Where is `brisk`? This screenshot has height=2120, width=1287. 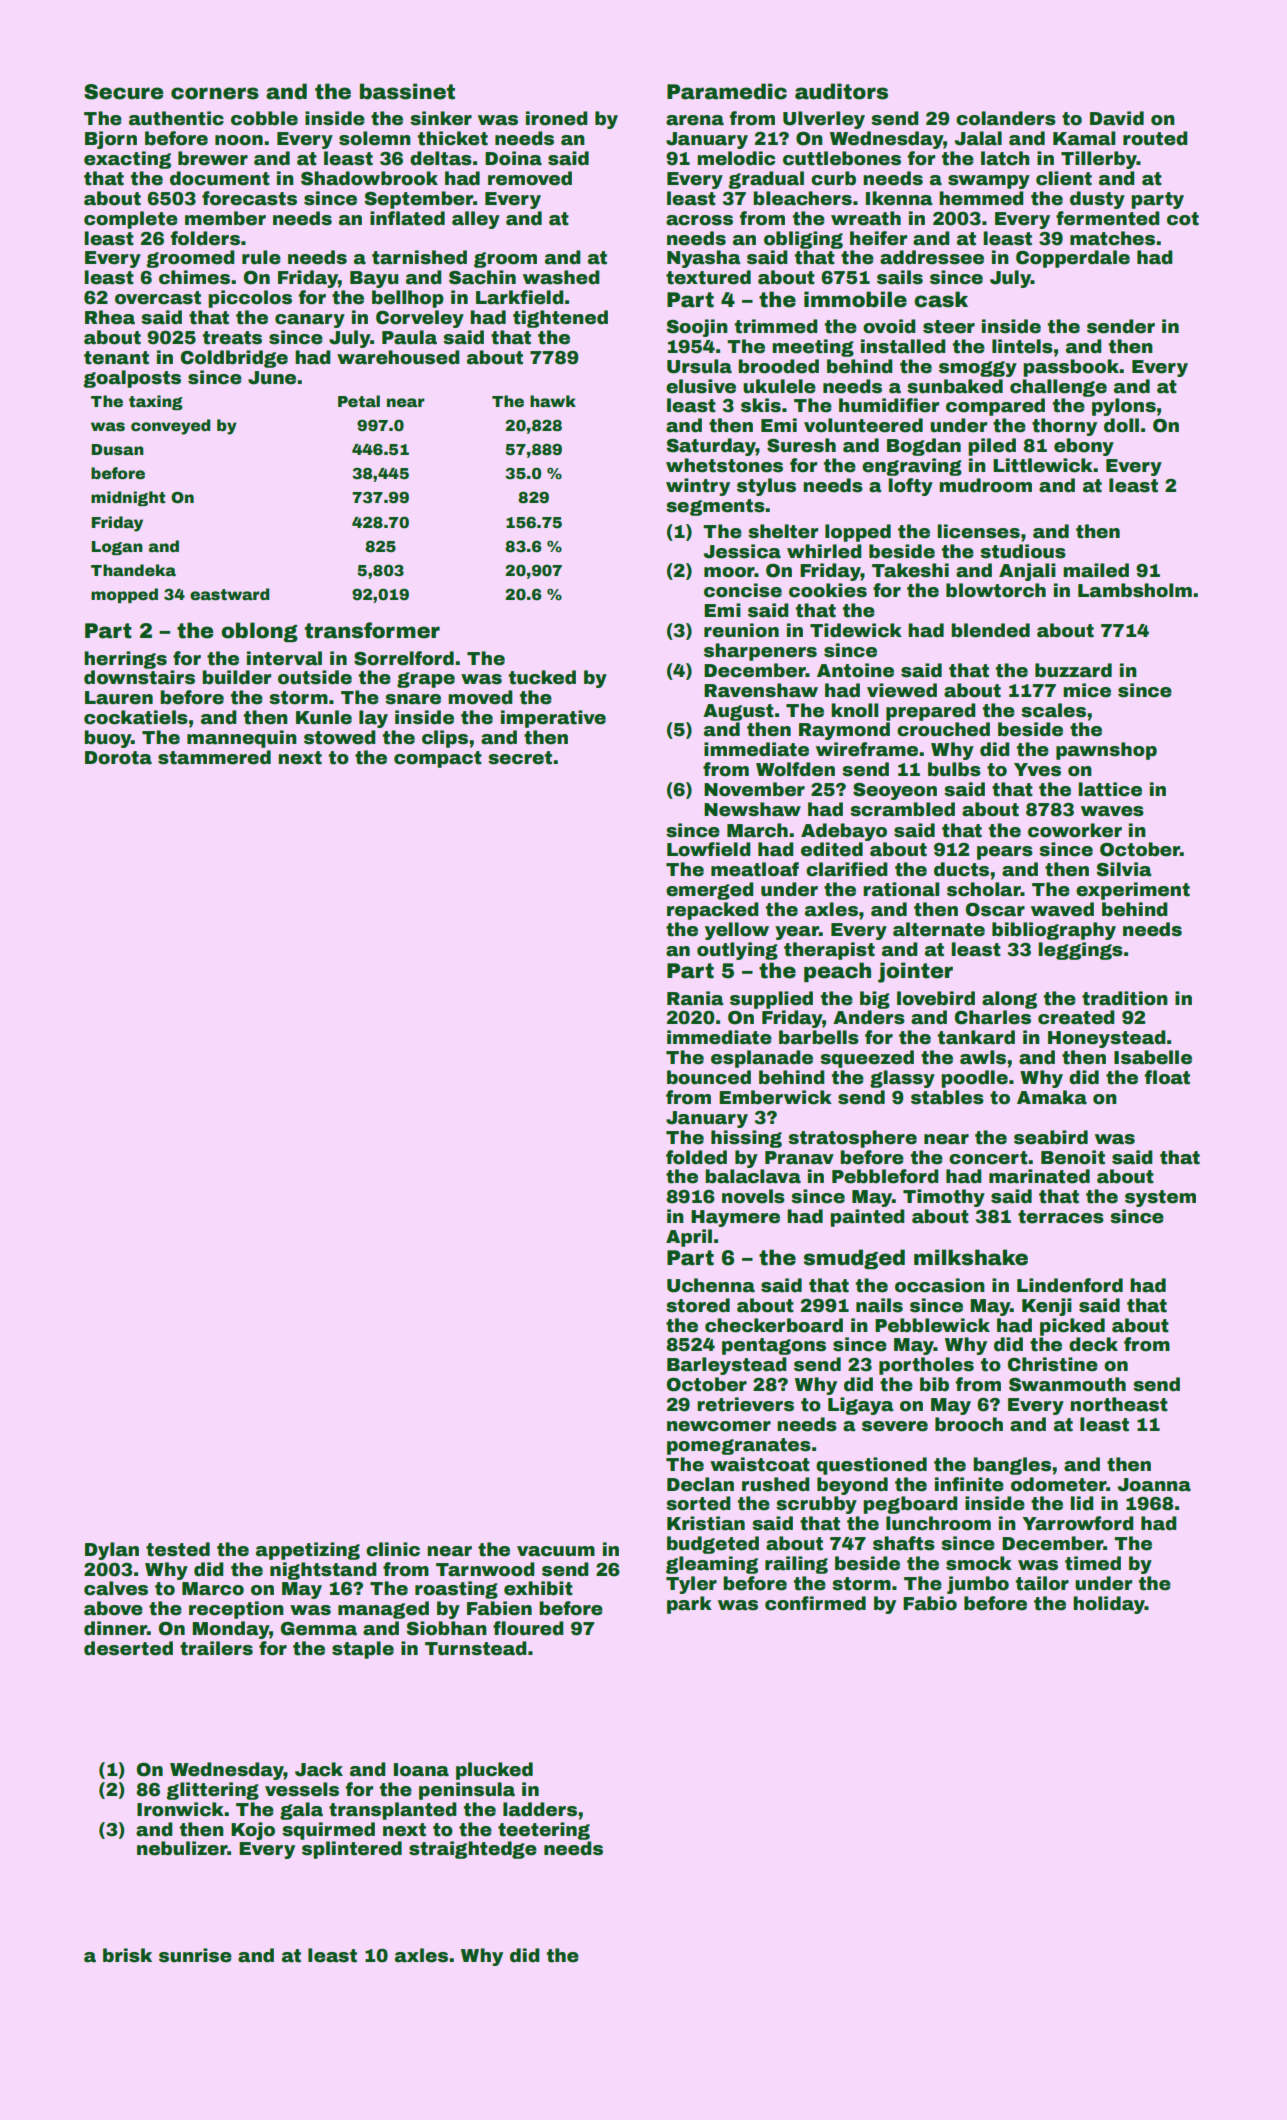
brisk is located at coordinates (127, 1955).
